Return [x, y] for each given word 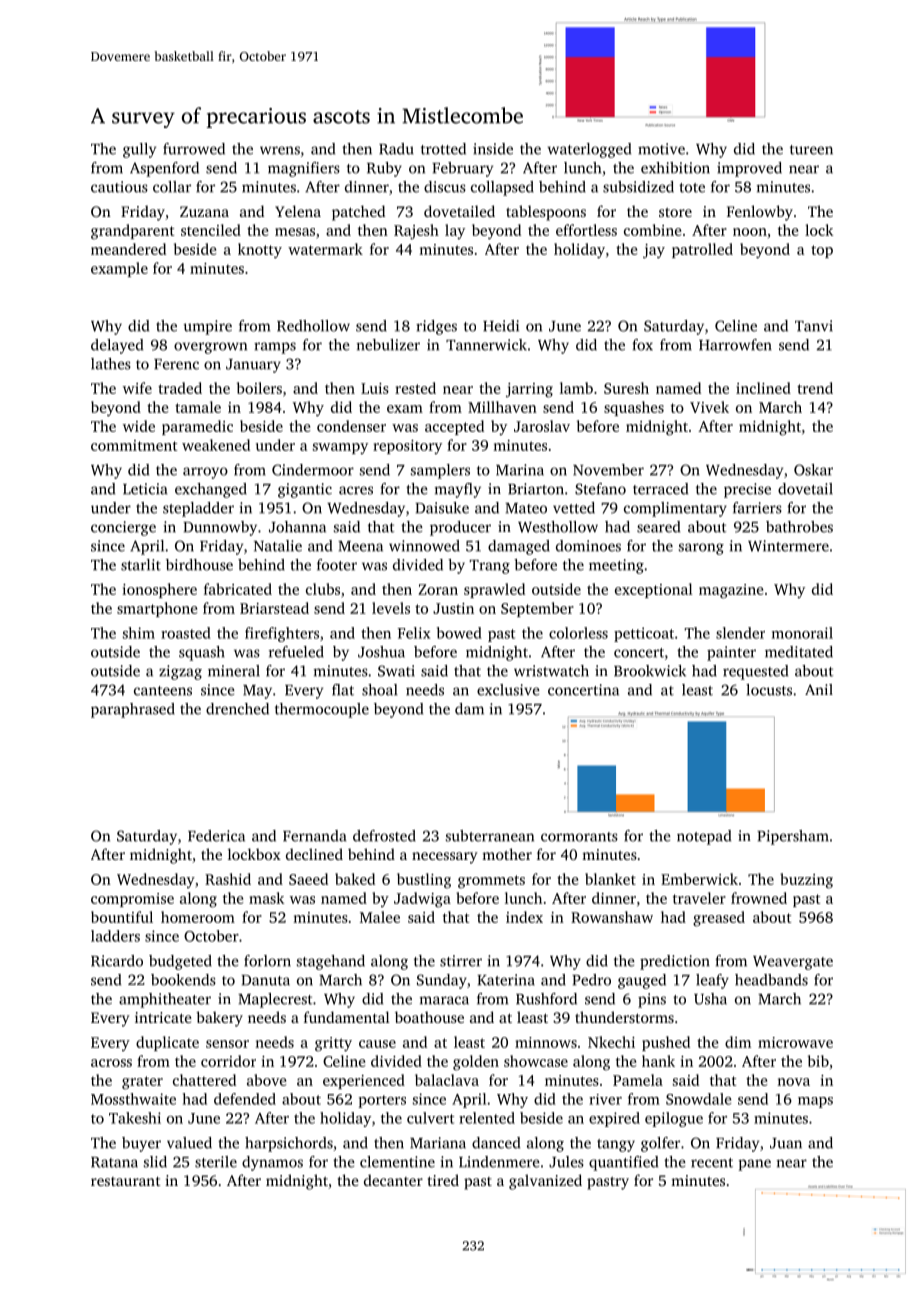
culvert [430, 1118]
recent [712, 1163]
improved [749, 169]
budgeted [180, 962]
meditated [799, 652]
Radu [396, 149]
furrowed [194, 149]
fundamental [347, 1017]
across [111, 1063]
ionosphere [159, 590]
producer [460, 528]
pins [652, 1000]
